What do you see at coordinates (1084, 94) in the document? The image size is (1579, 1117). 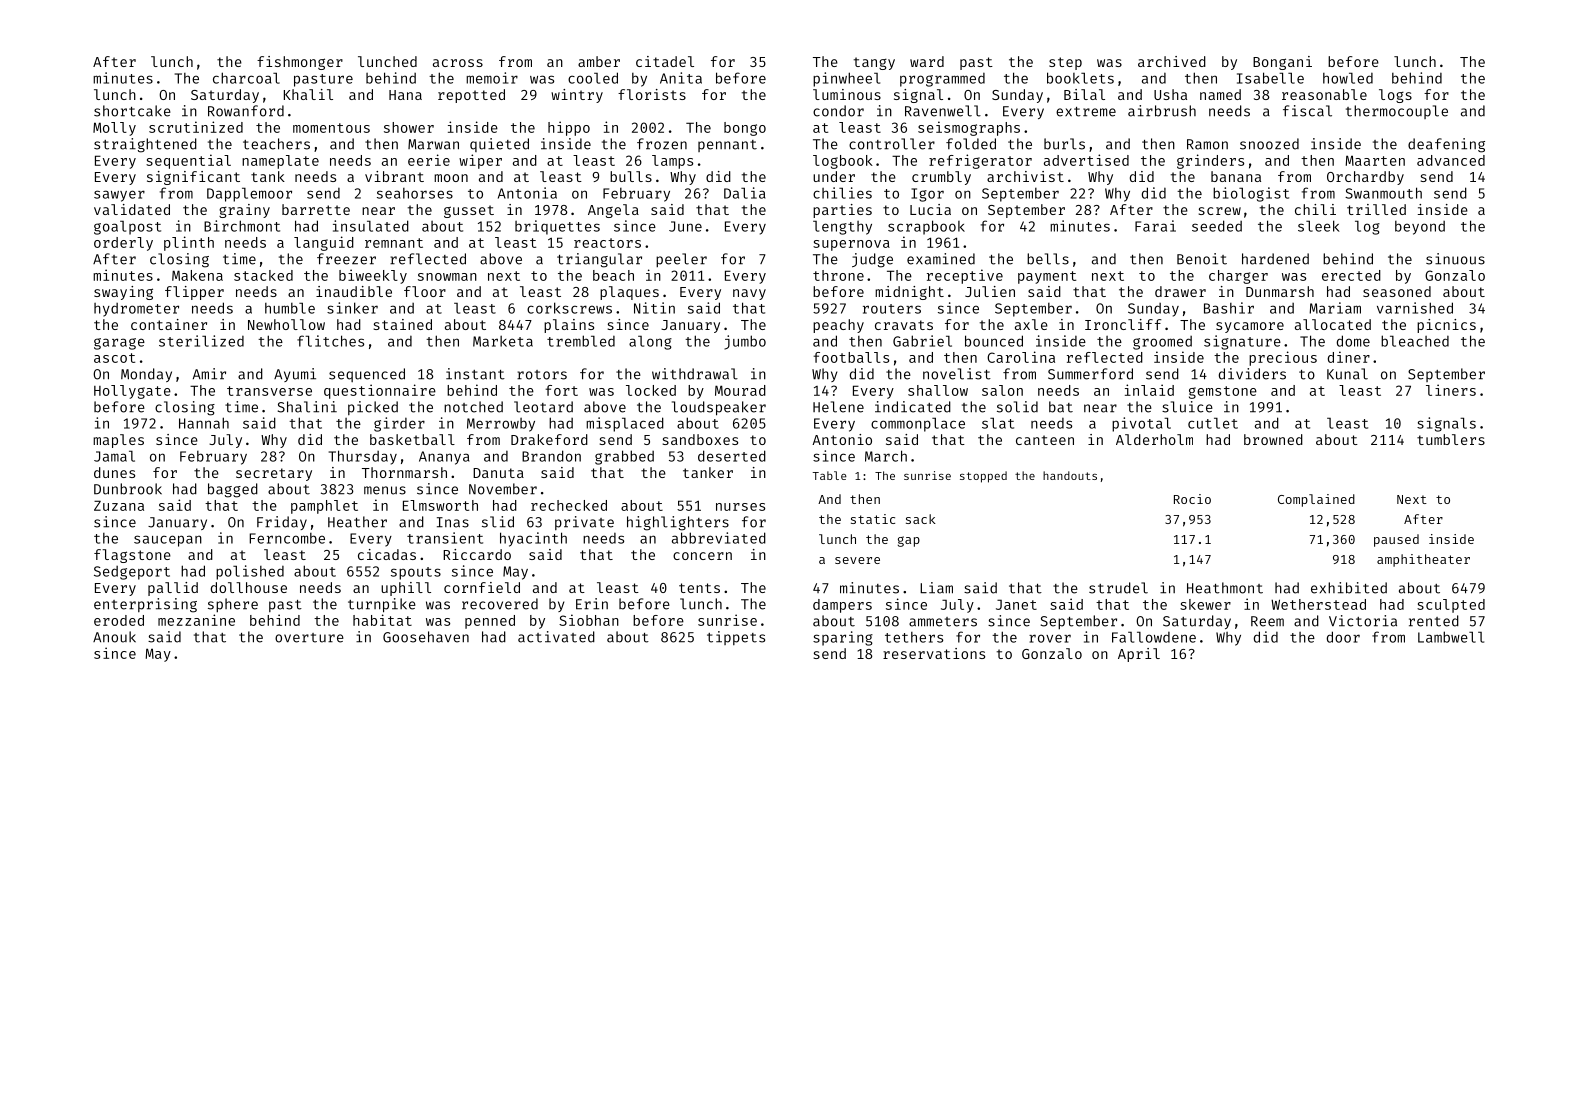 I see `Bilal` at bounding box center [1084, 94].
